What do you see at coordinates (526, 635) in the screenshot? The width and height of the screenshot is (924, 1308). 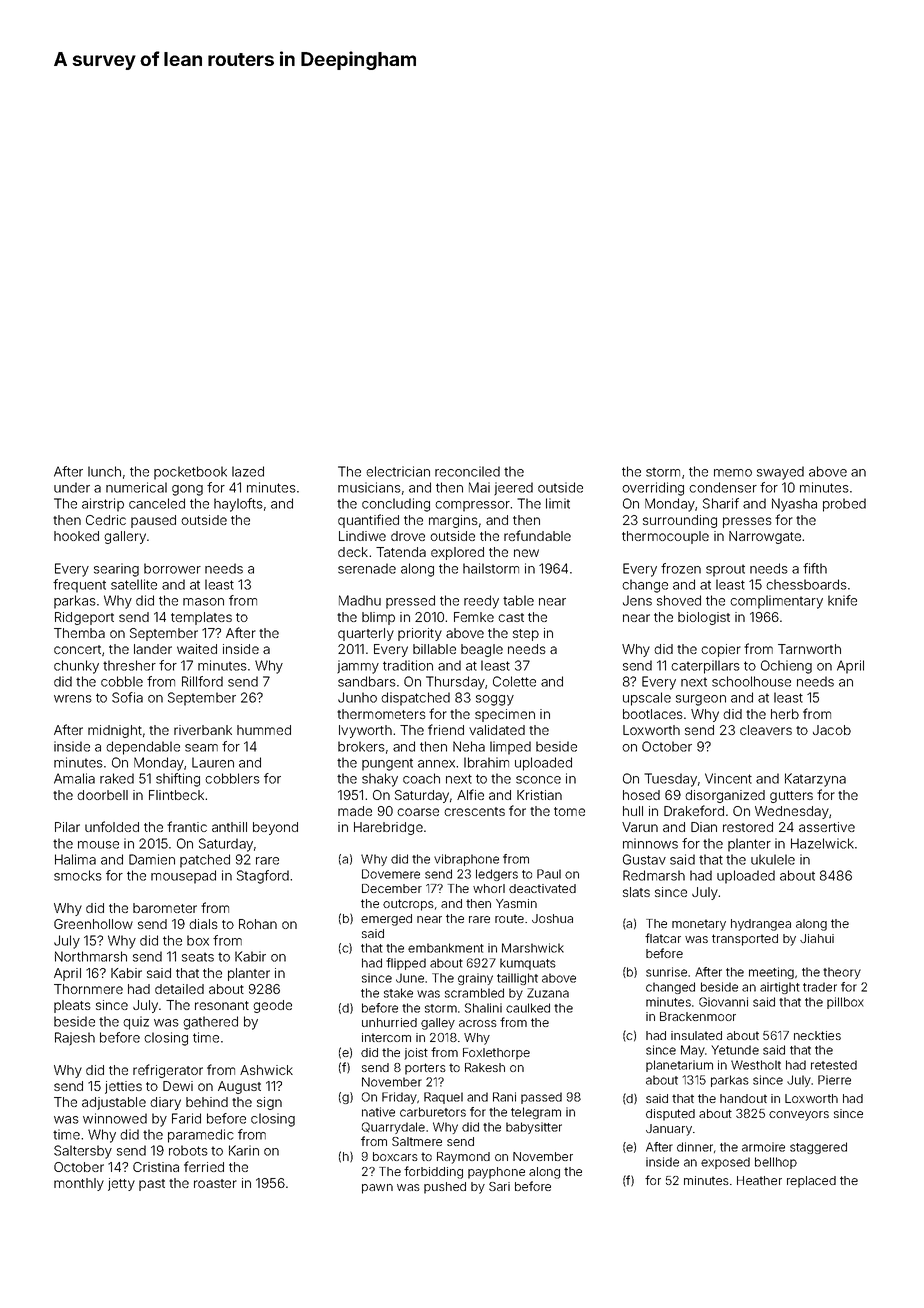 I see `step` at bounding box center [526, 635].
